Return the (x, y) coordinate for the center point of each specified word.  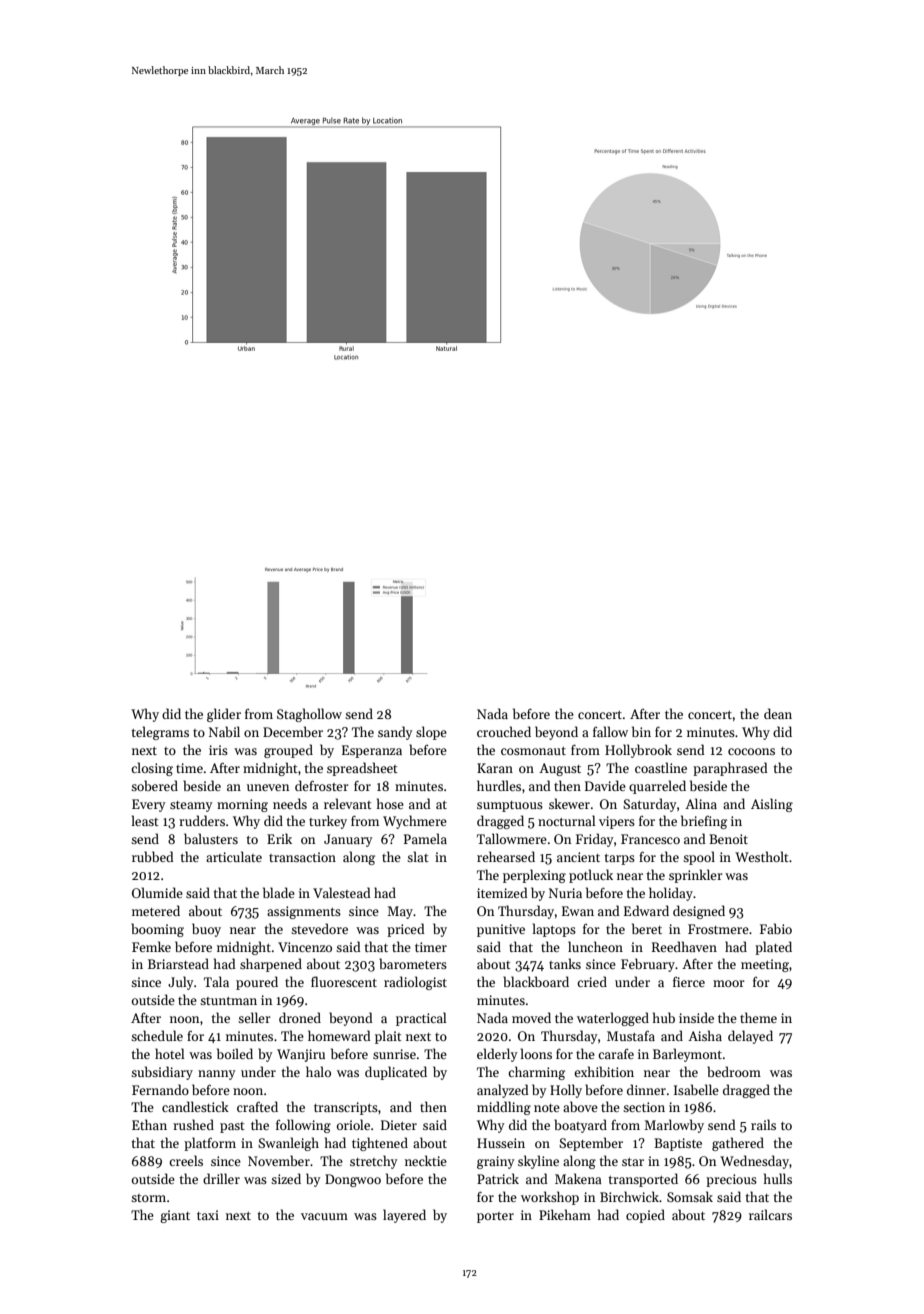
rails (763, 1124)
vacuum (324, 1216)
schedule (157, 1035)
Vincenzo (305, 947)
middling (504, 1108)
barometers (413, 963)
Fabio (776, 928)
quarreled (657, 787)
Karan (495, 768)
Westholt (762, 856)
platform (210, 1144)
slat (418, 856)
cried (592, 981)
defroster (322, 785)
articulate (234, 856)
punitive (501, 930)
